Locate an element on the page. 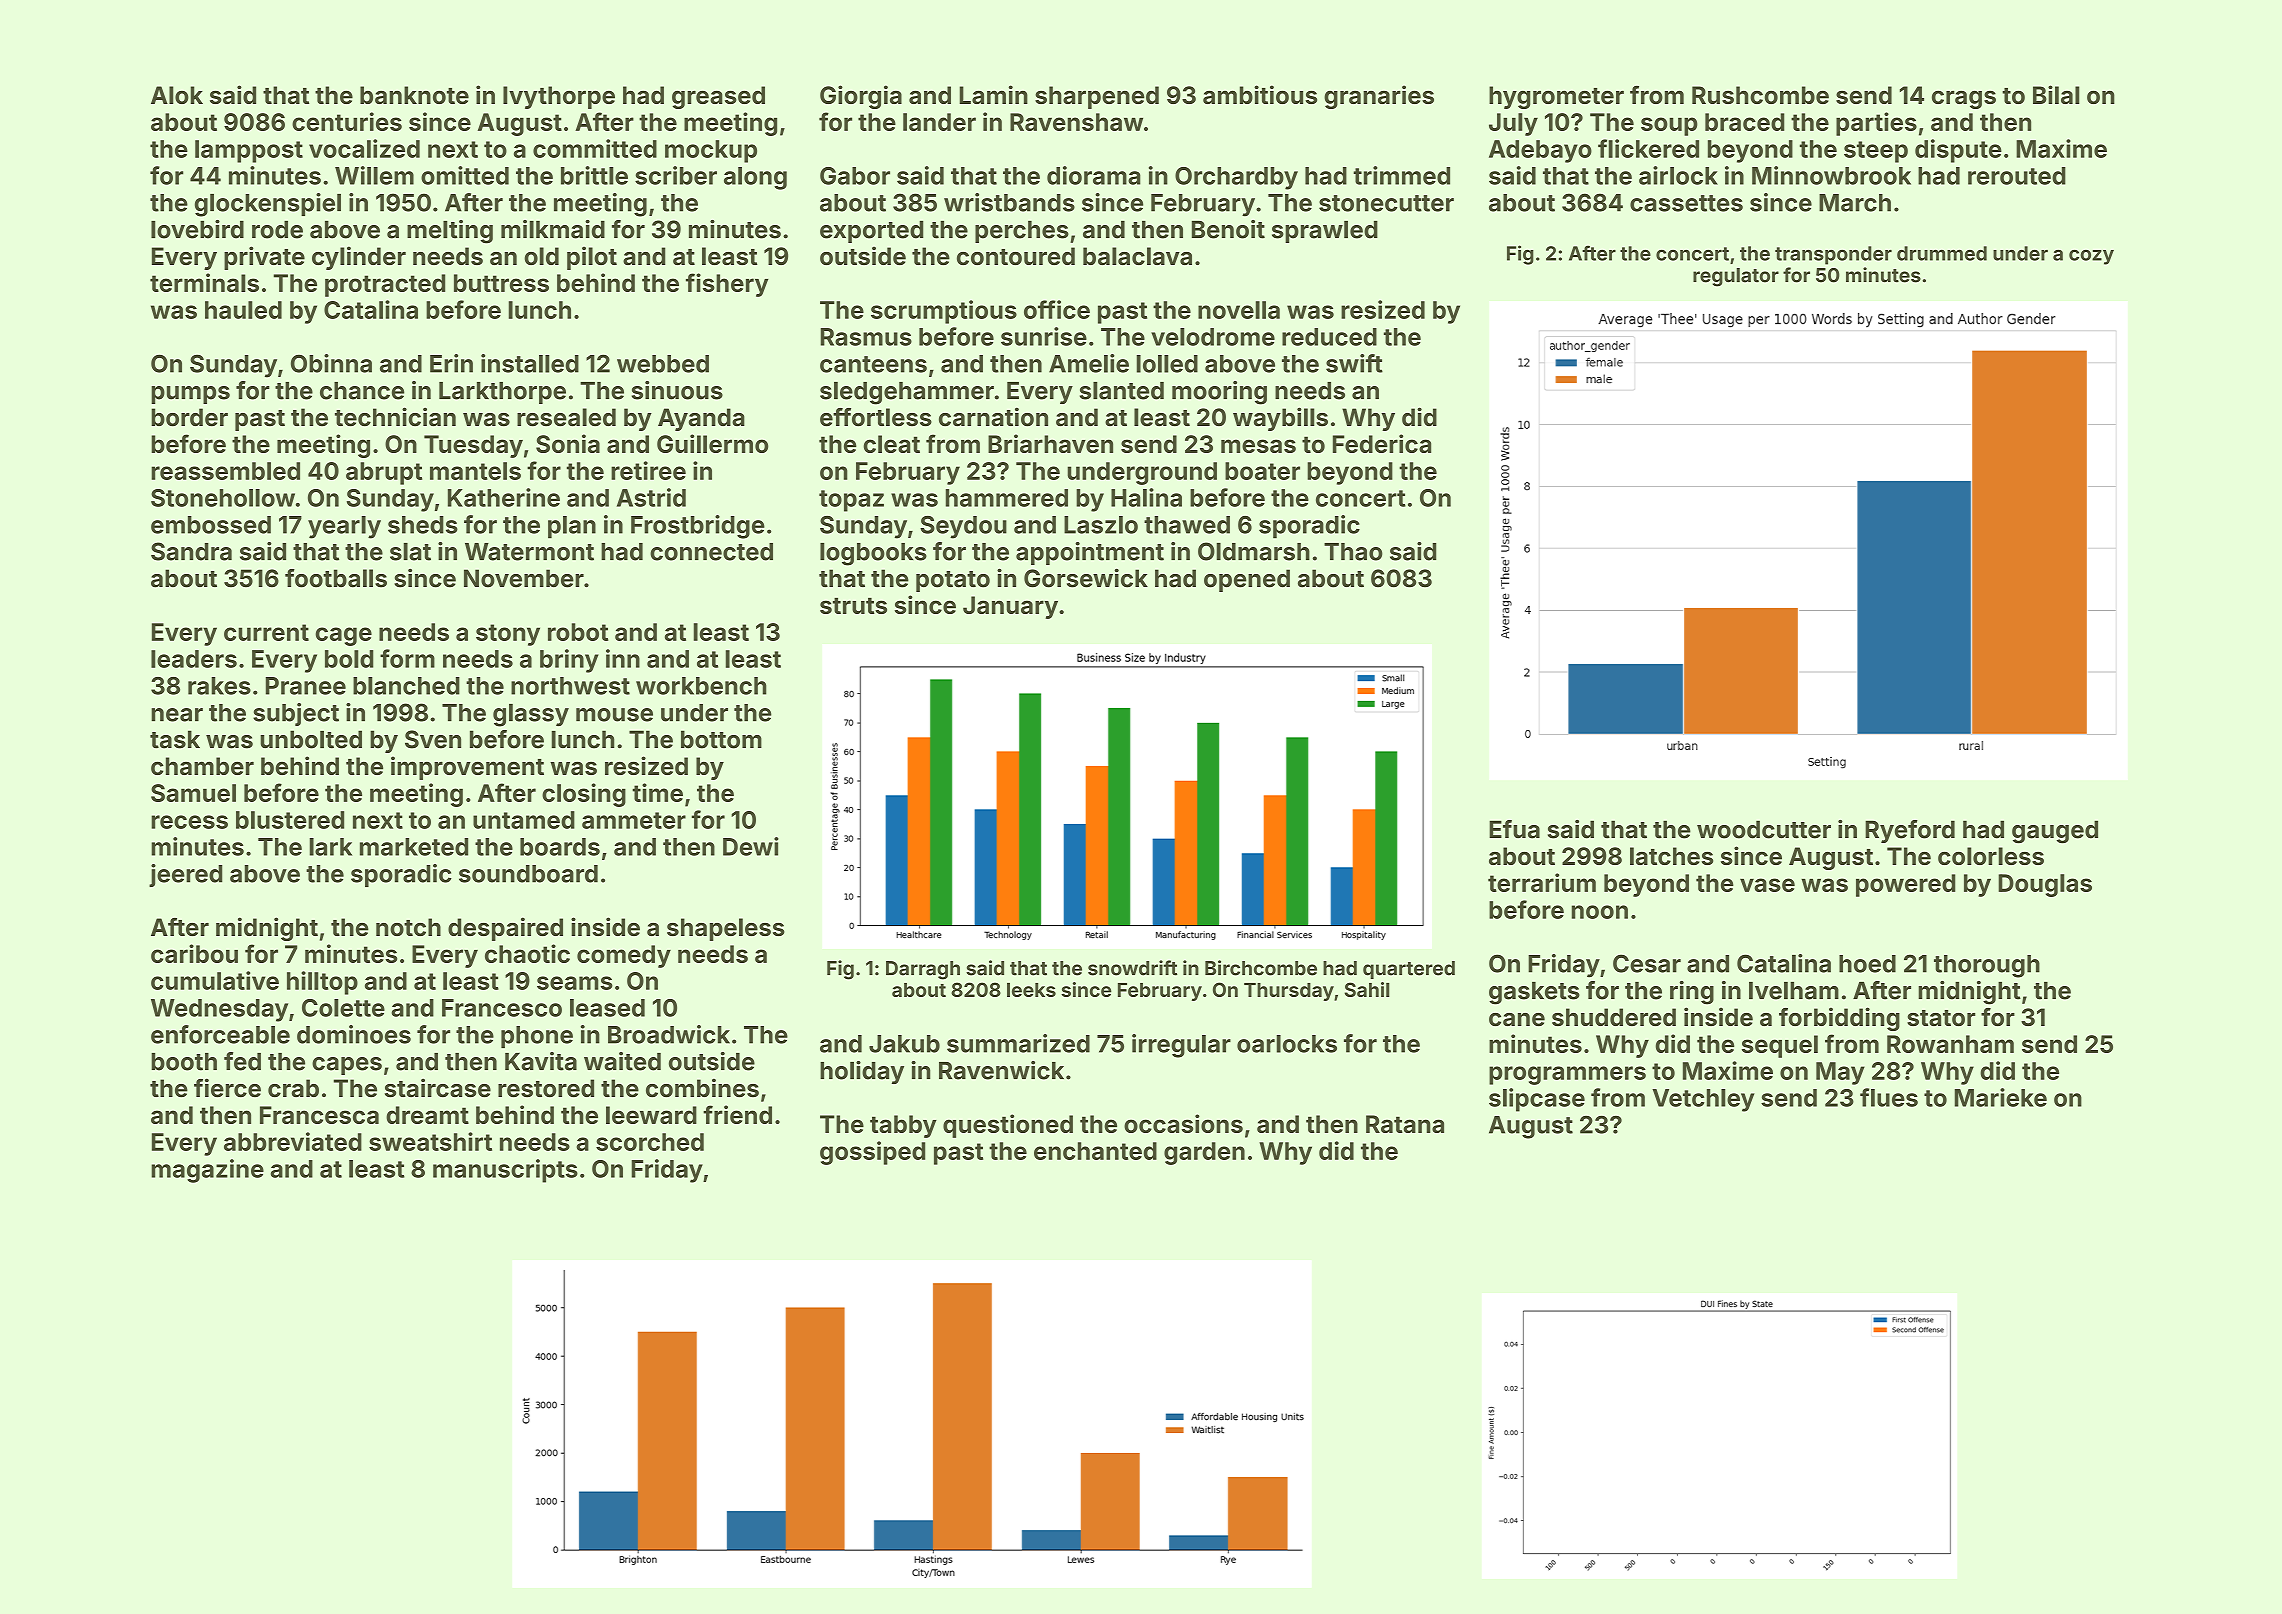  quartered is located at coordinates (1409, 970).
